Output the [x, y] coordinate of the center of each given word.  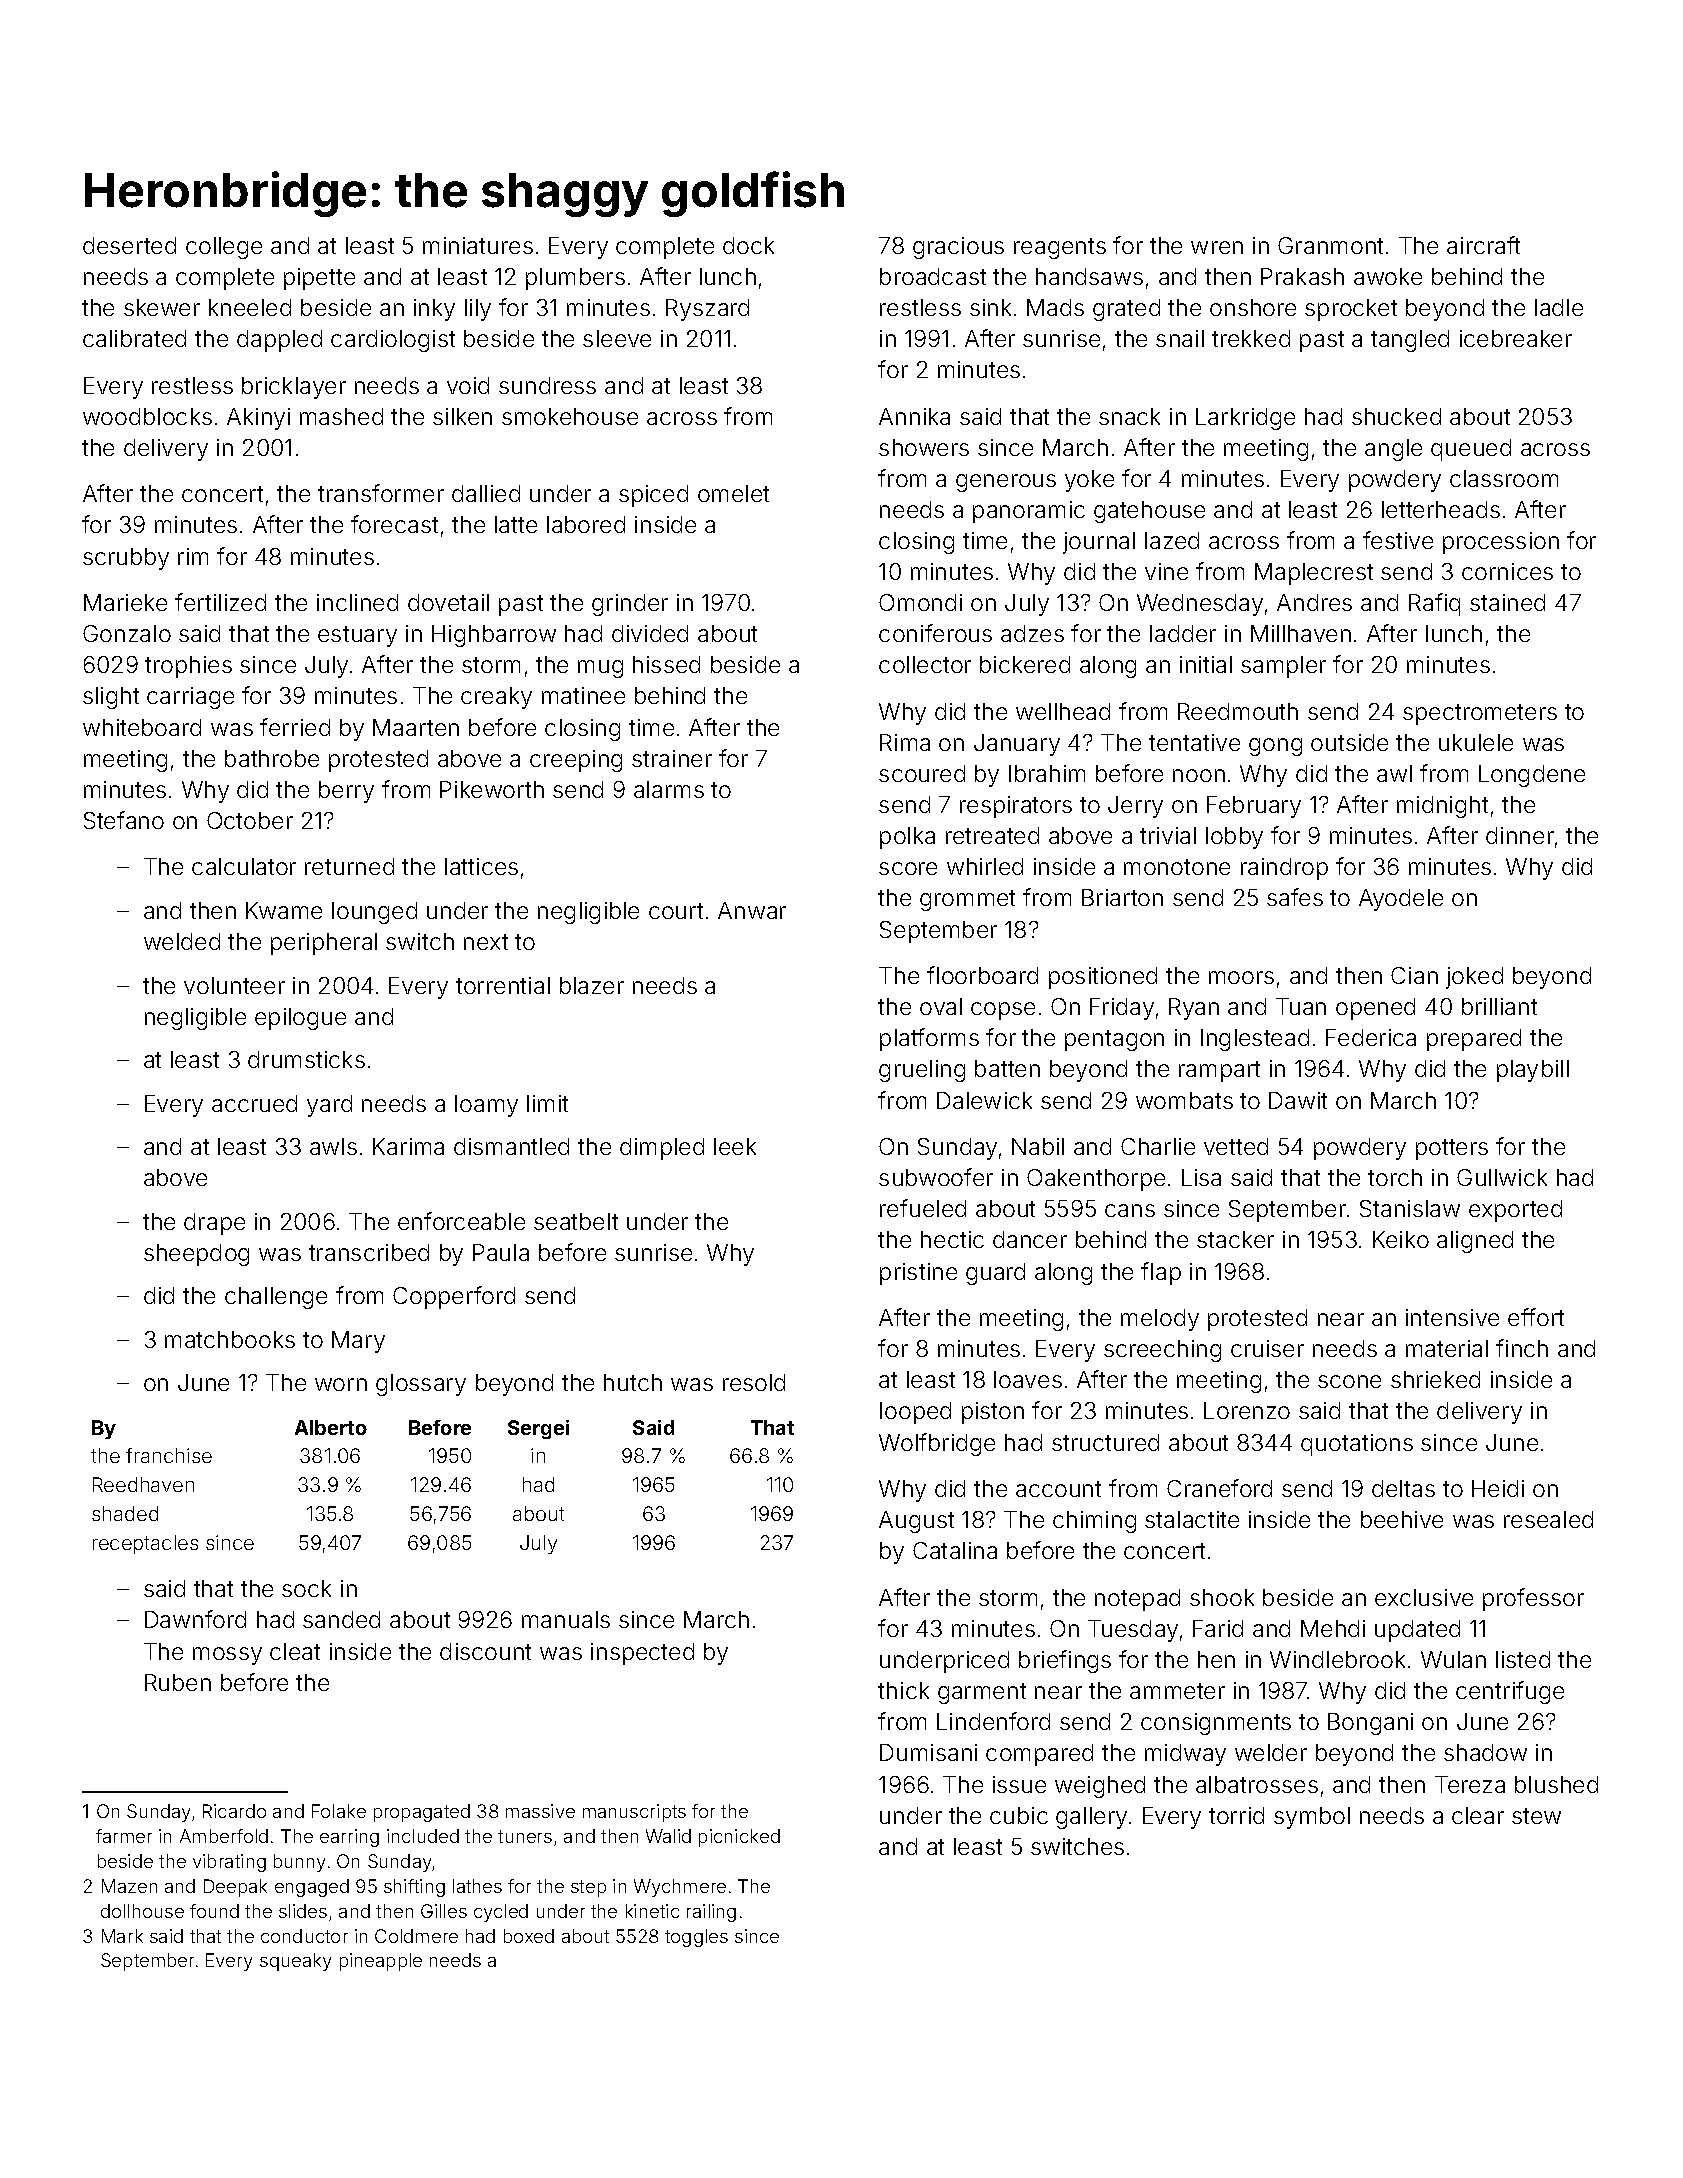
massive [540, 1811]
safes [1295, 897]
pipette [319, 279]
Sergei [538, 1429]
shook [1222, 1597]
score [908, 868]
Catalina [955, 1550]
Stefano [124, 820]
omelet [733, 493]
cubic [1019, 1815]
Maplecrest [1314, 574]
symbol [1312, 1818]
